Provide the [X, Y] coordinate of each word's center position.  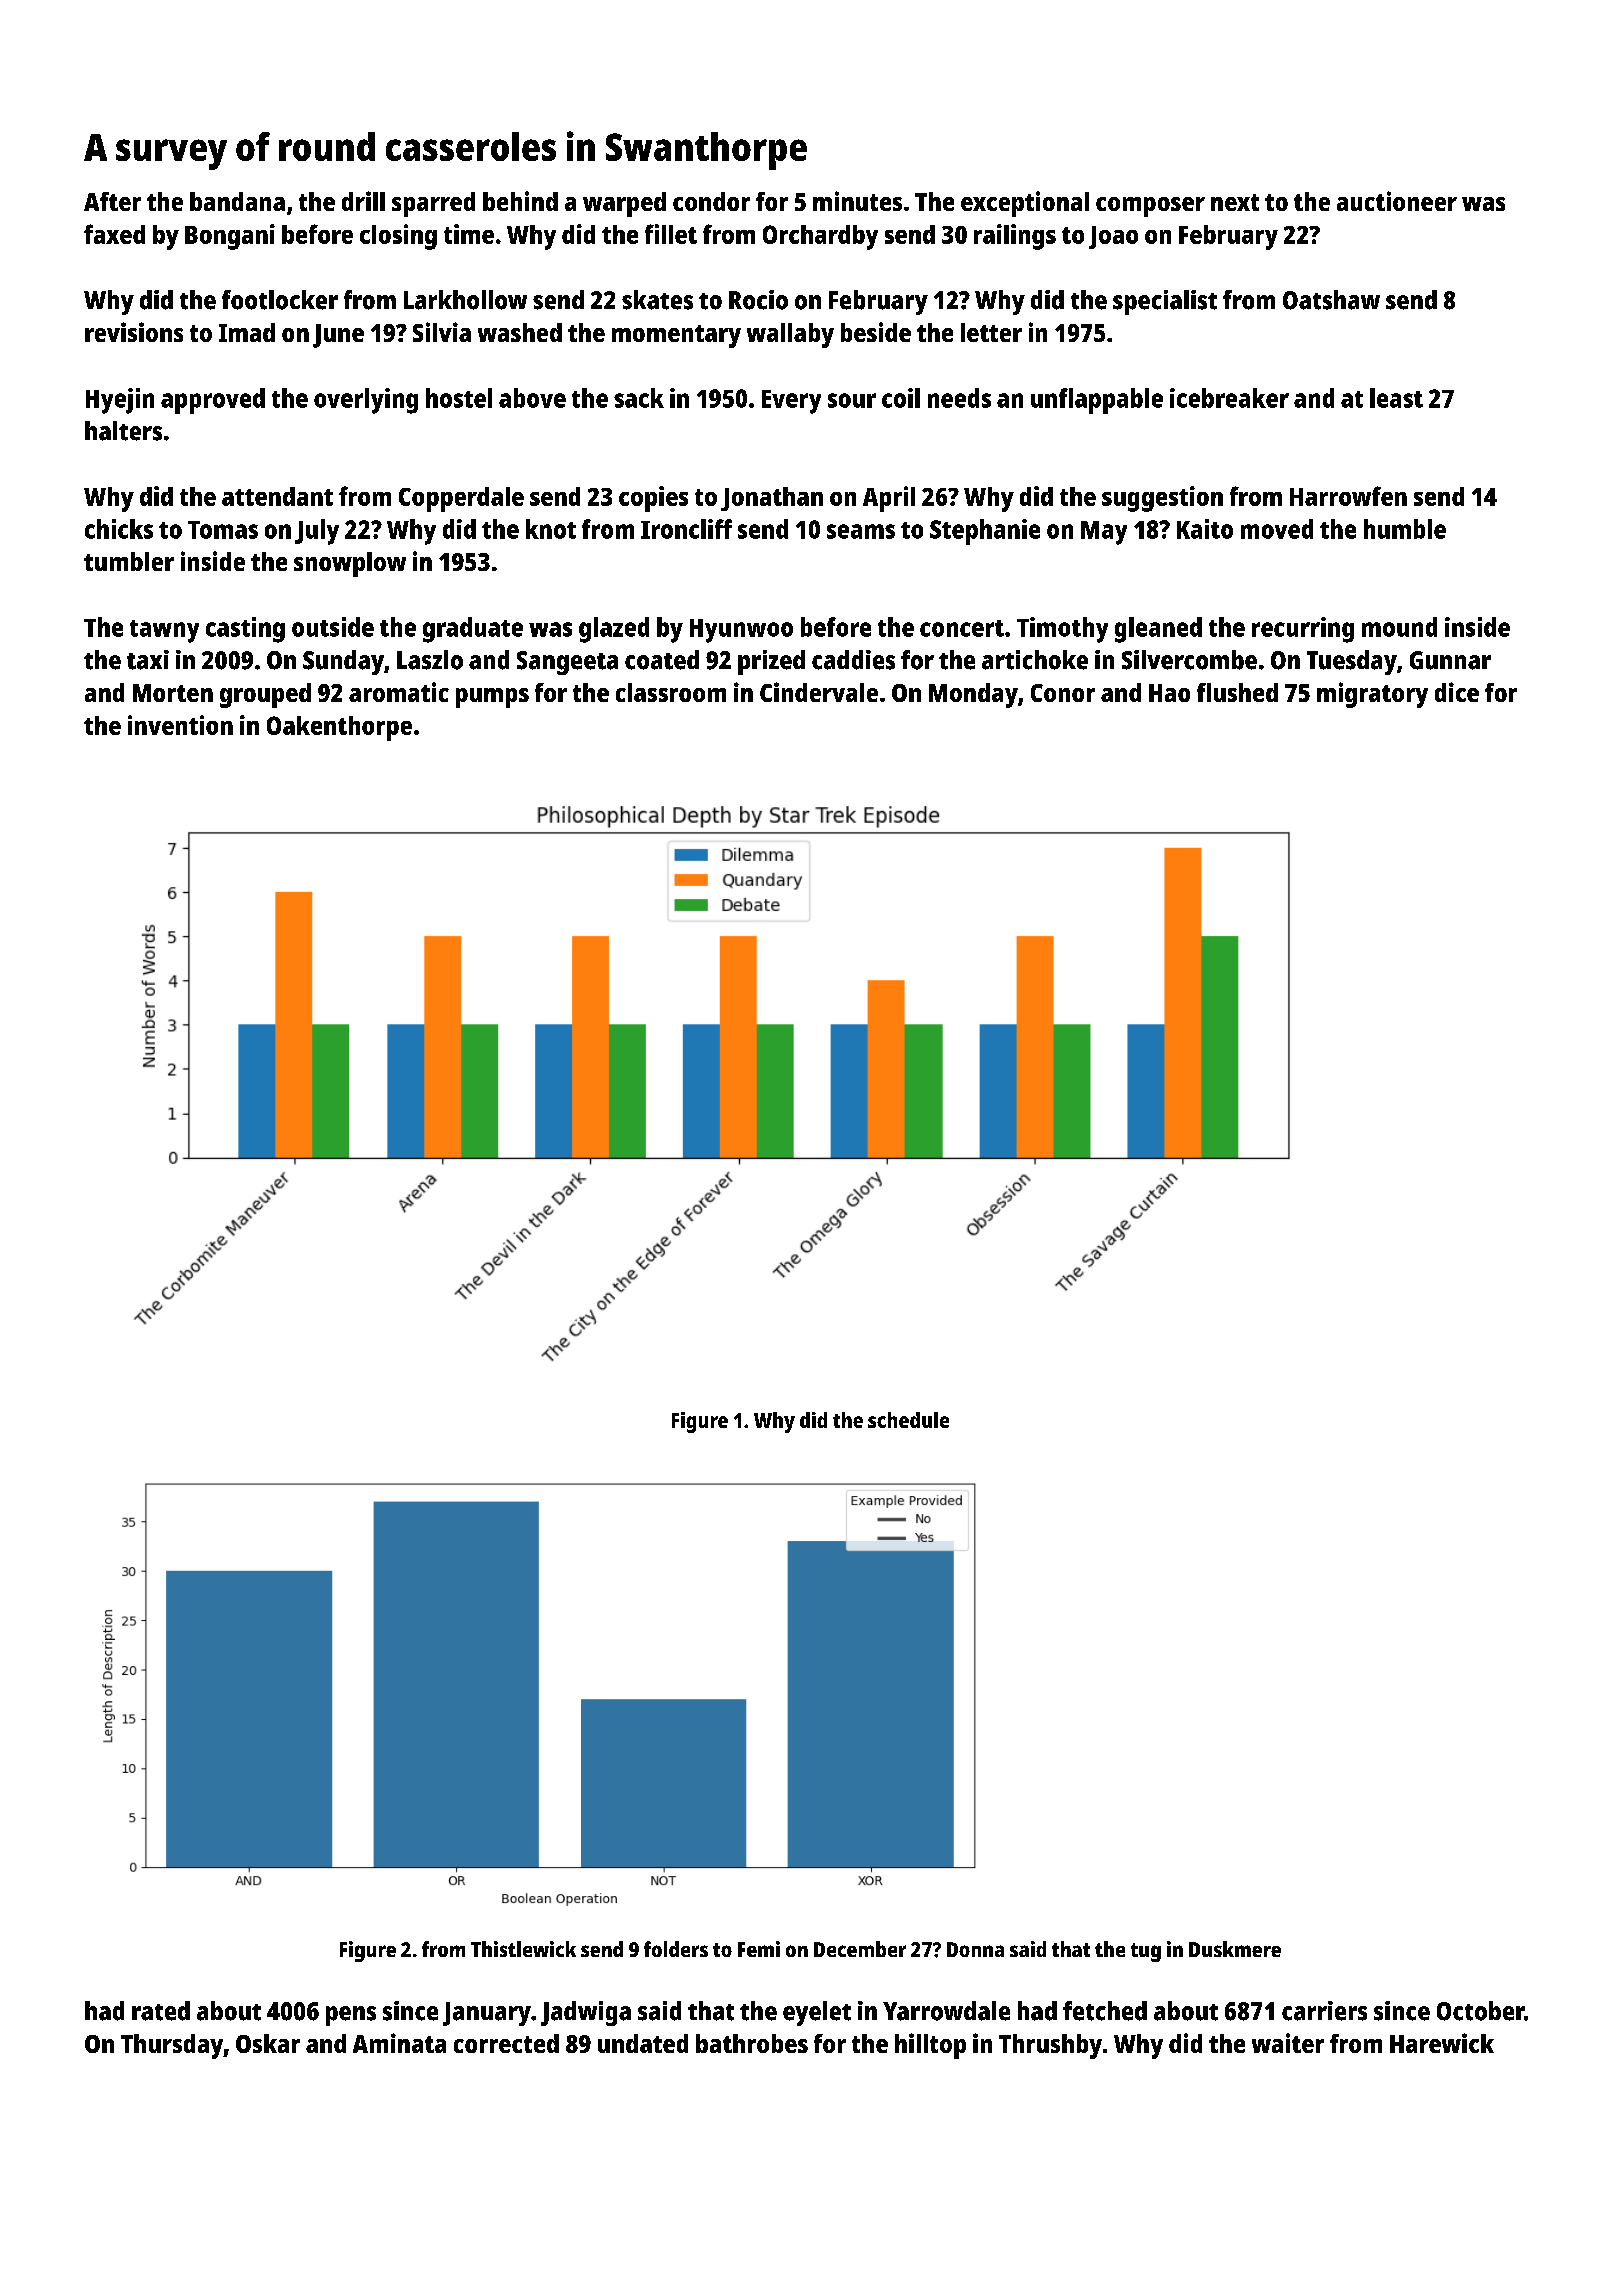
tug [1146, 1952]
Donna [975, 1949]
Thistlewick [523, 1949]
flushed [1237, 692]
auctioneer [1397, 201]
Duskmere [1235, 1949]
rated [161, 2011]
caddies [853, 660]
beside [876, 332]
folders [676, 1949]
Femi [759, 1949]
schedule [908, 1420]
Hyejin [120, 401]
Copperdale [461, 499]
